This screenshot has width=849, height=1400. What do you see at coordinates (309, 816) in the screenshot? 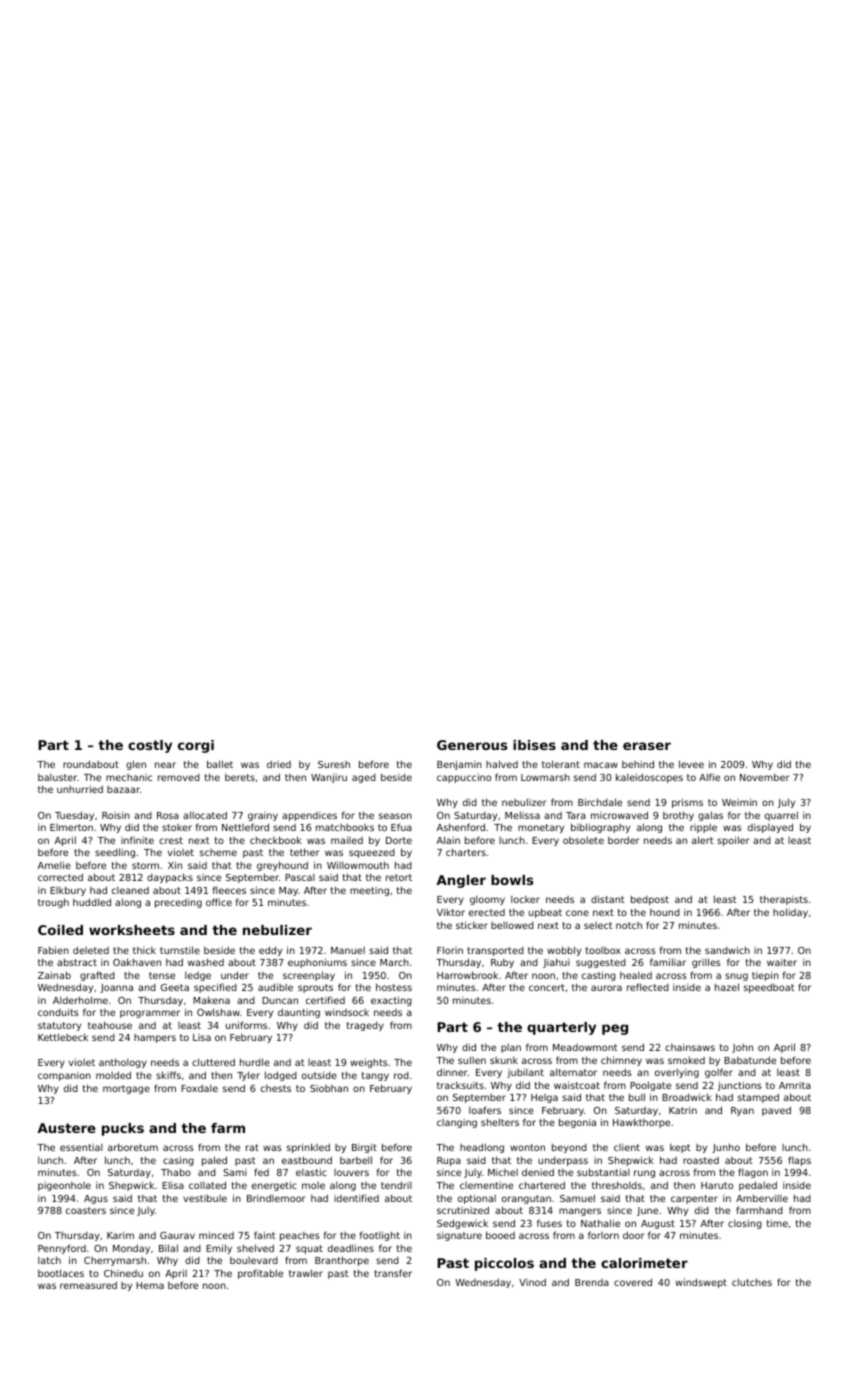
I see `appendices` at bounding box center [309, 816].
